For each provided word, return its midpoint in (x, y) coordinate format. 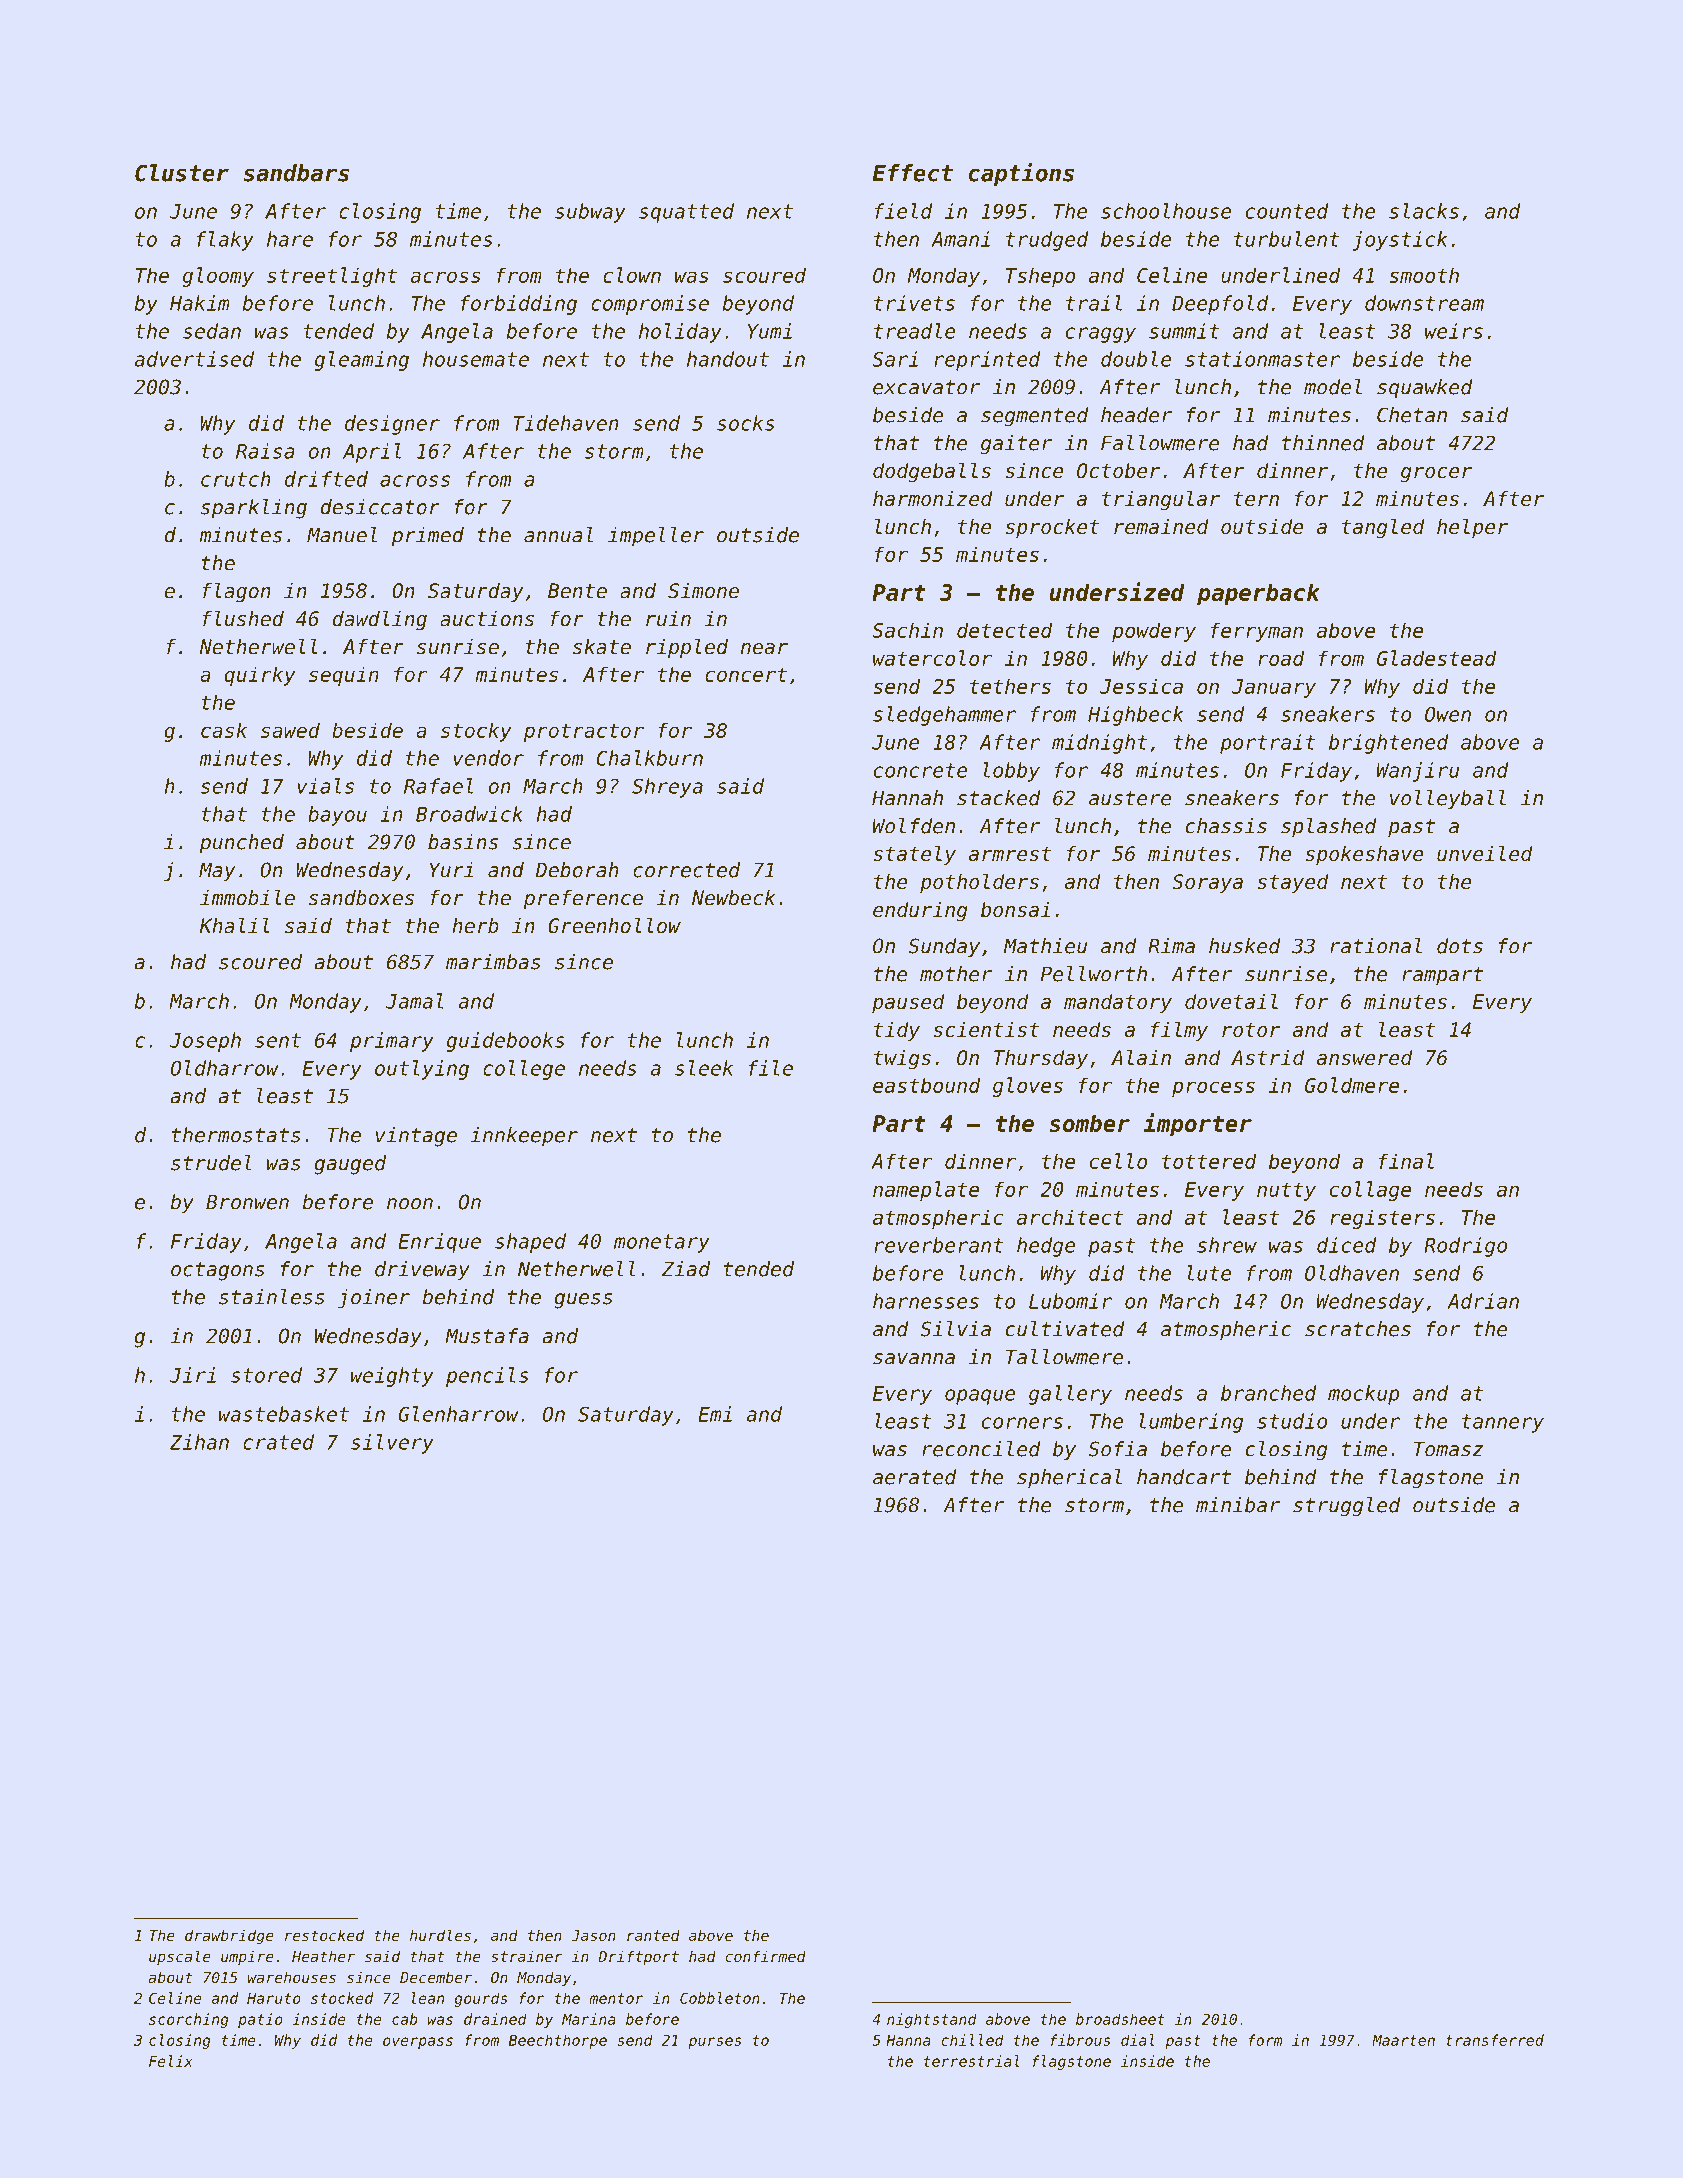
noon (410, 1204)
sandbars (296, 173)
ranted (653, 1935)
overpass (418, 2043)
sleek (704, 1068)
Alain (1141, 1057)
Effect (912, 173)
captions (1021, 174)
